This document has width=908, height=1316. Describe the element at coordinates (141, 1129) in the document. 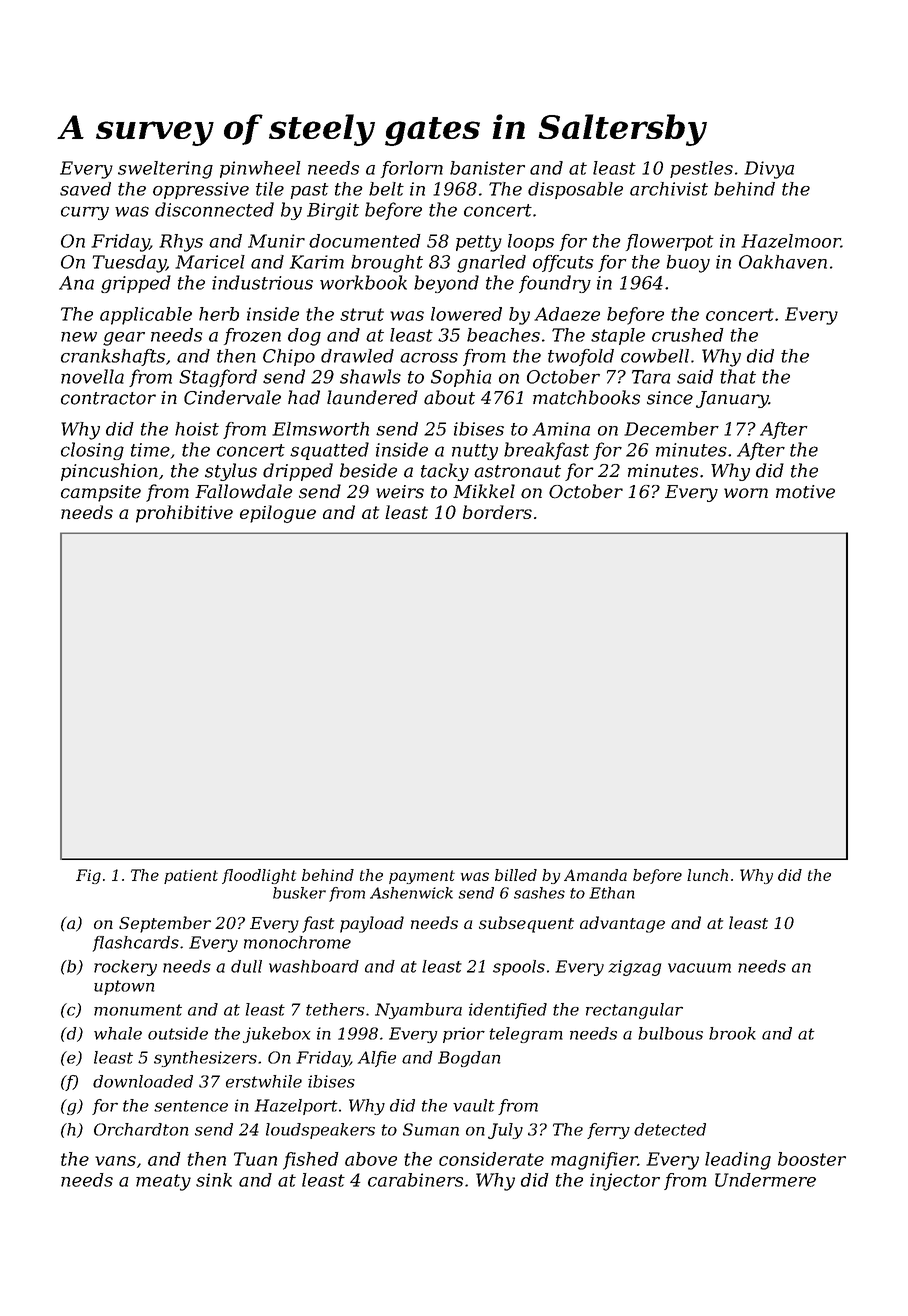

I see `Orchardton` at that location.
